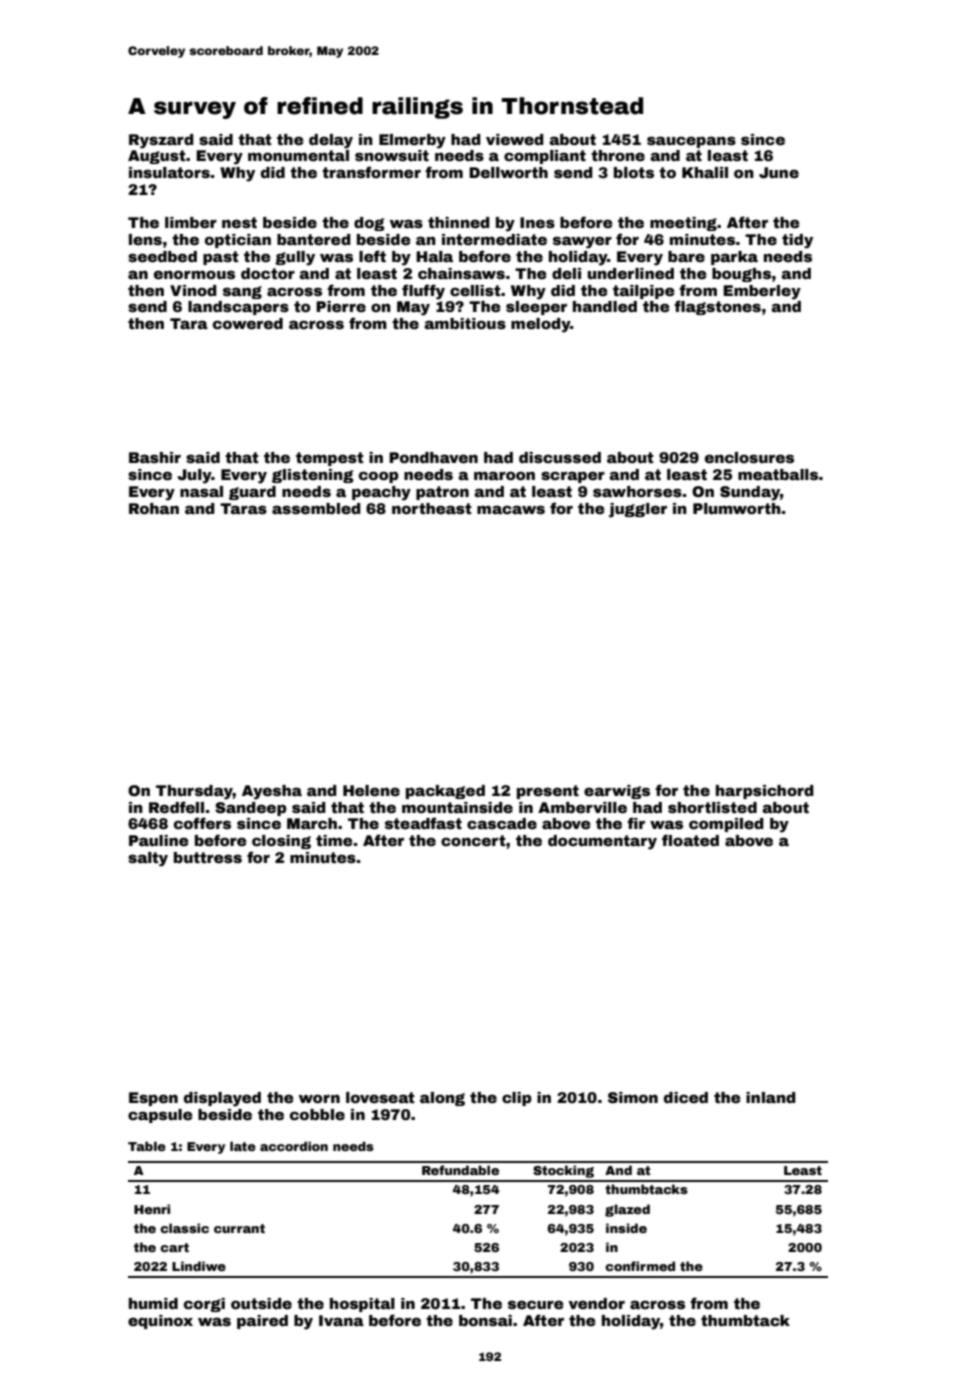 The height and width of the screenshot is (1385, 956). What do you see at coordinates (779, 172) in the screenshot?
I see `June` at bounding box center [779, 172].
